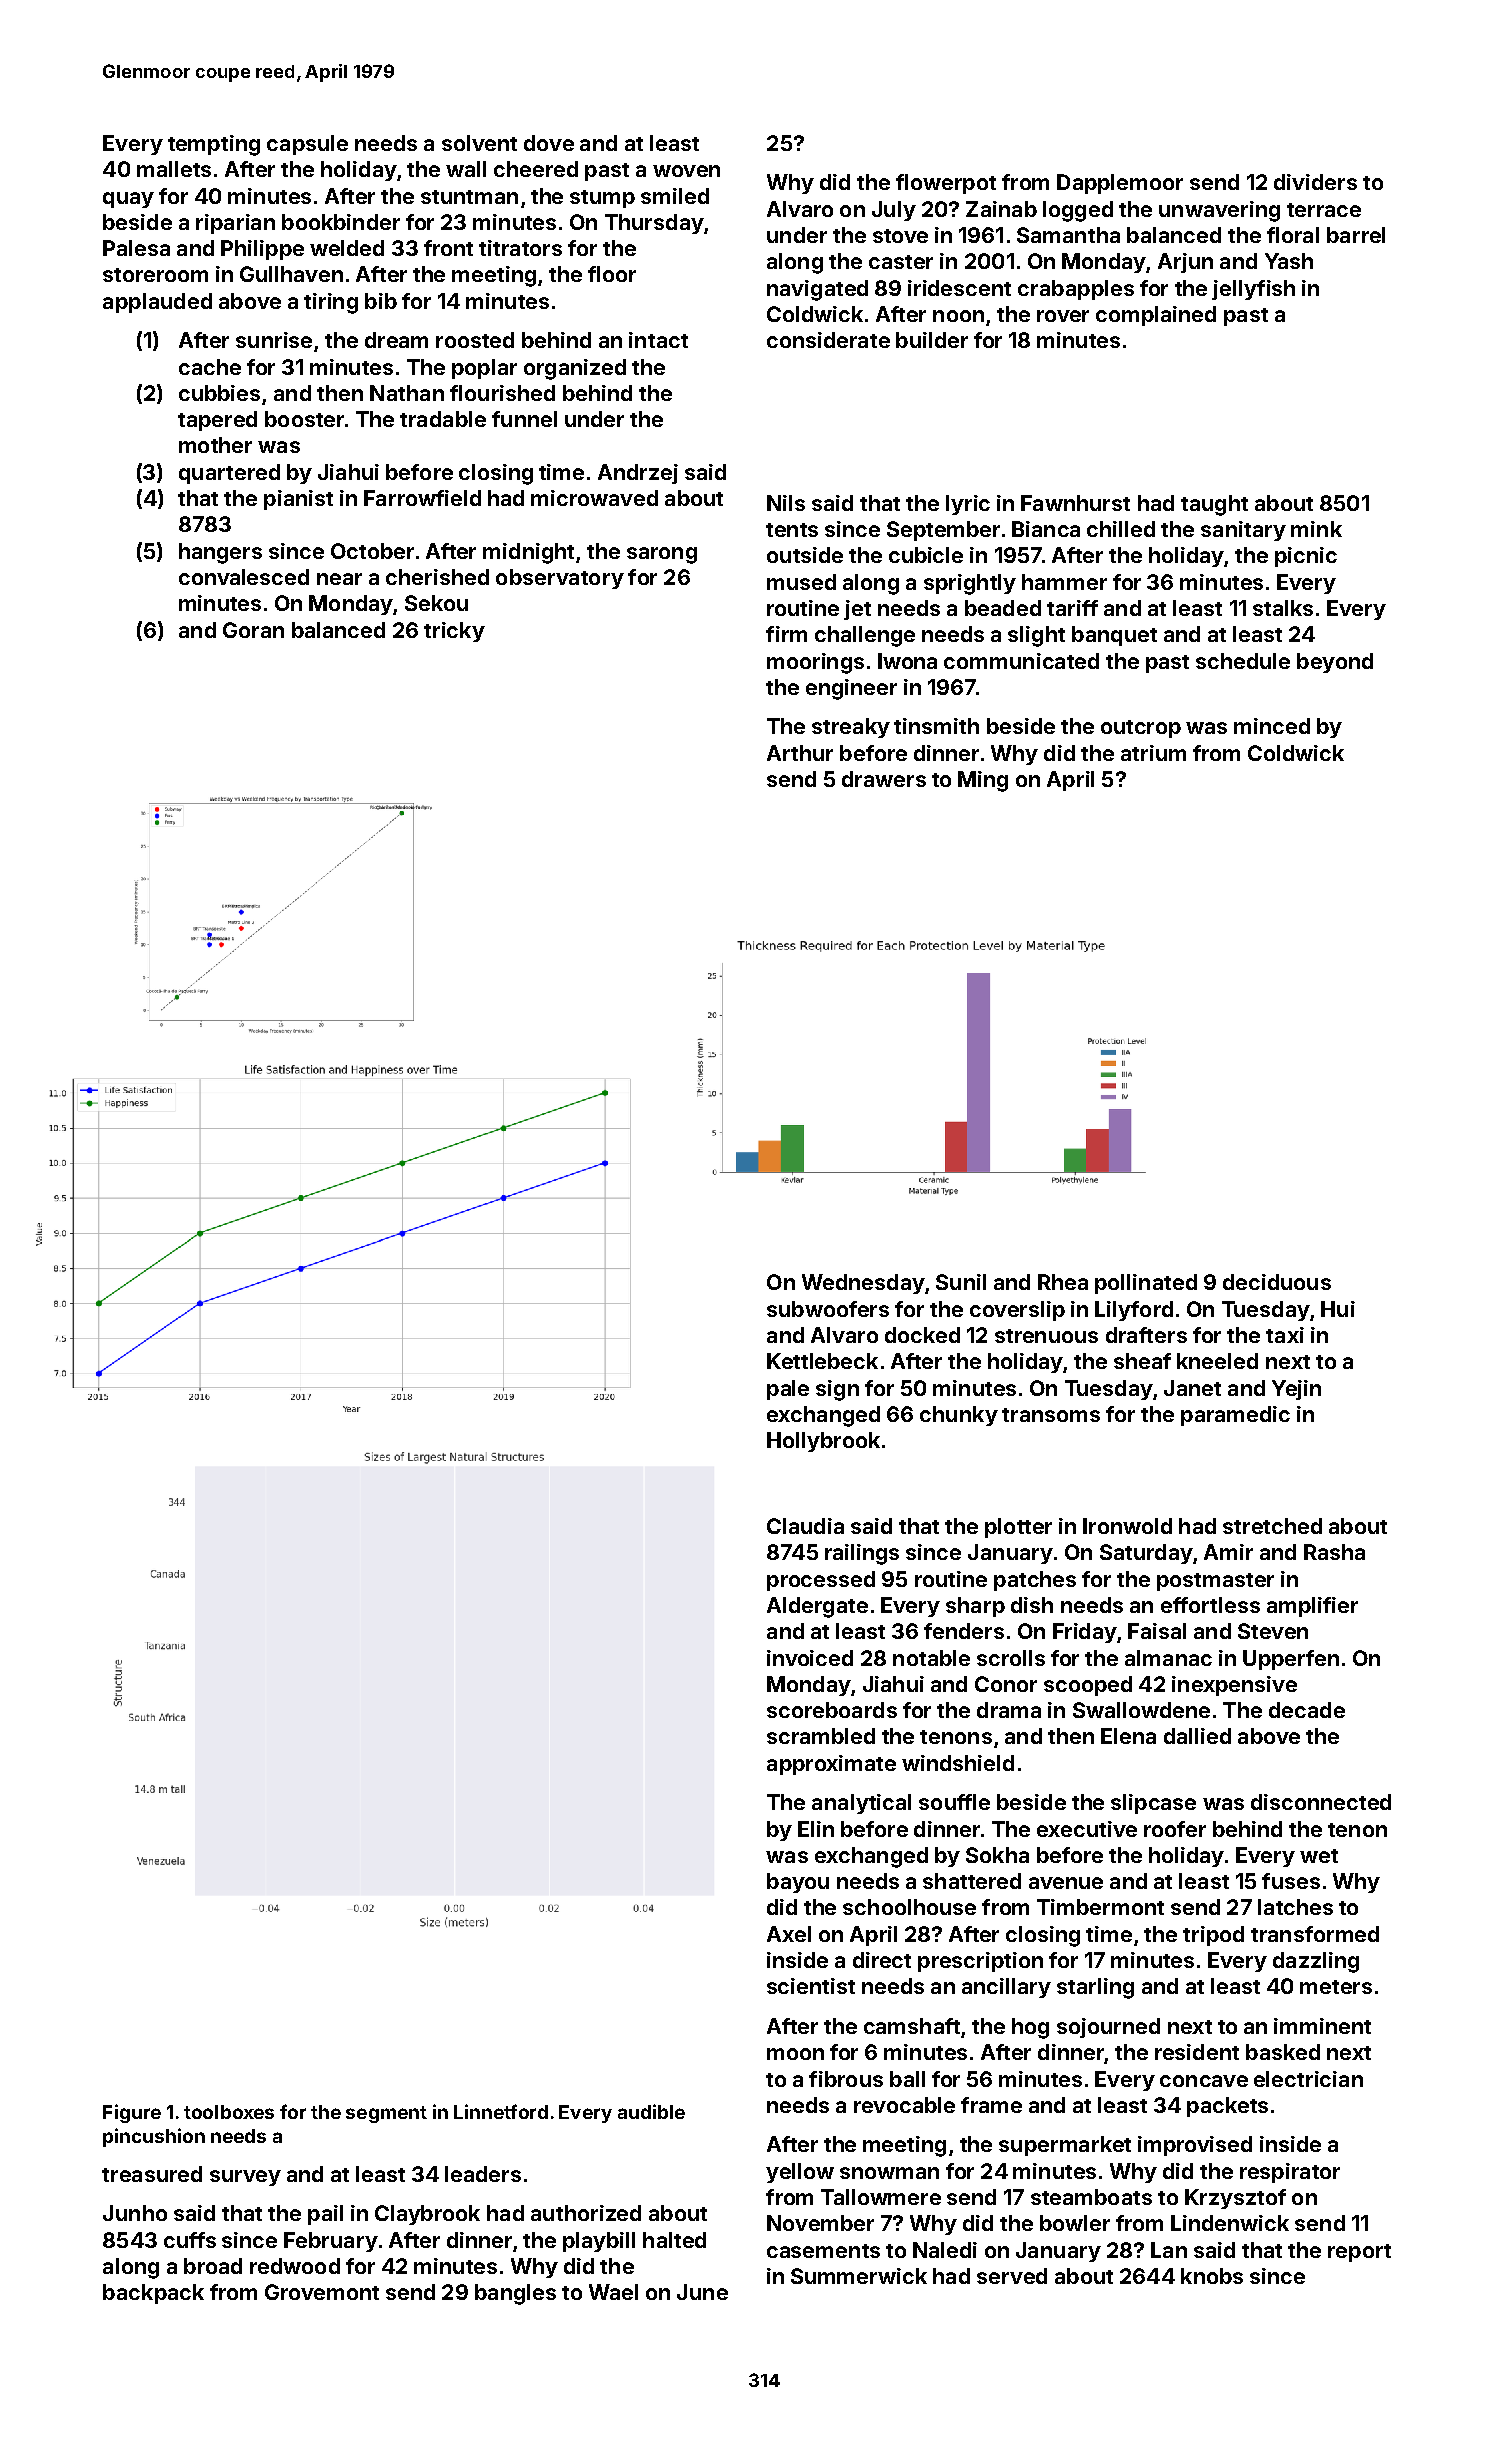  I want to click on sarong, so click(662, 555).
